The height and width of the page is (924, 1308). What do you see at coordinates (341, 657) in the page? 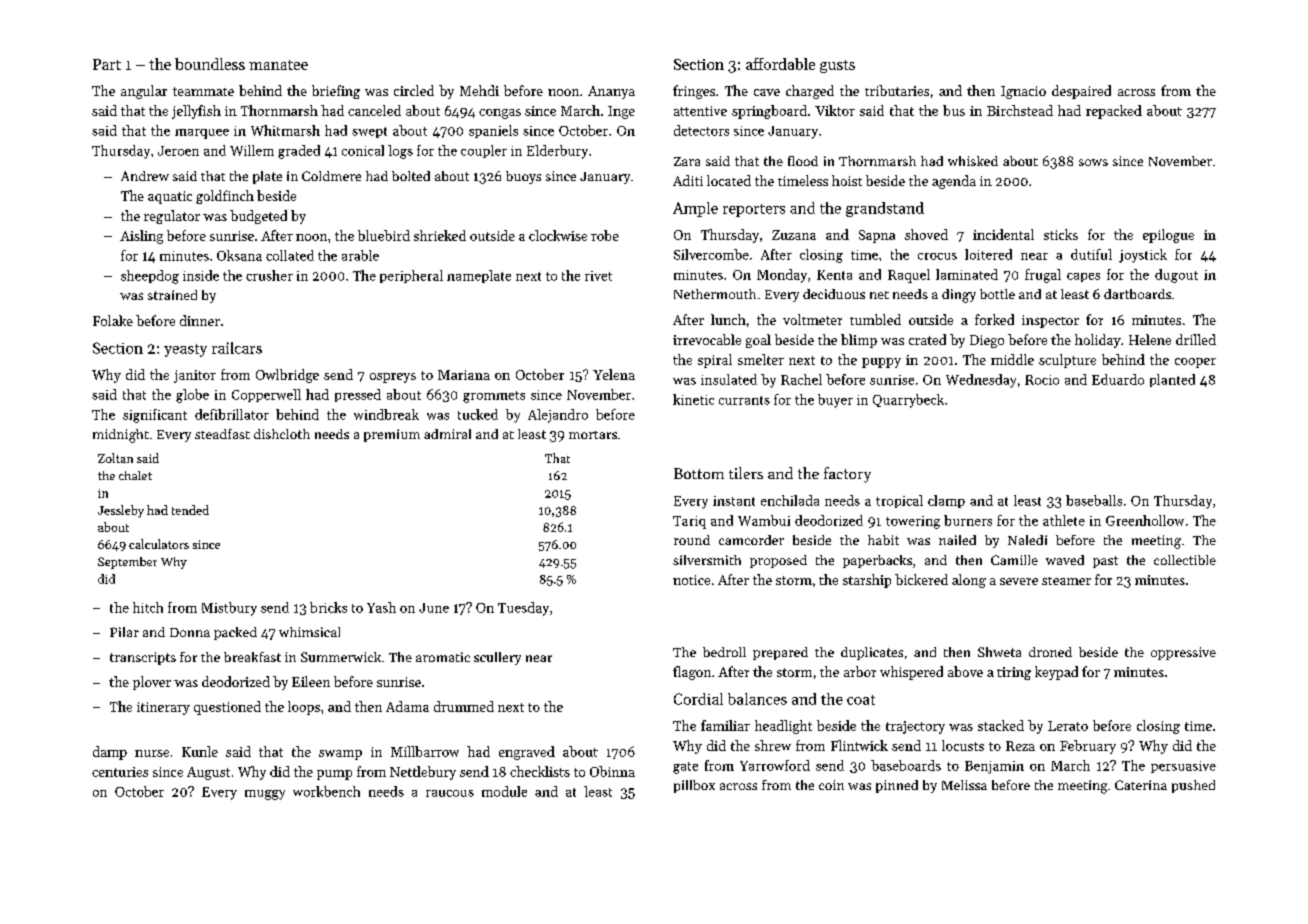
I see `Summerwick` at bounding box center [341, 657].
